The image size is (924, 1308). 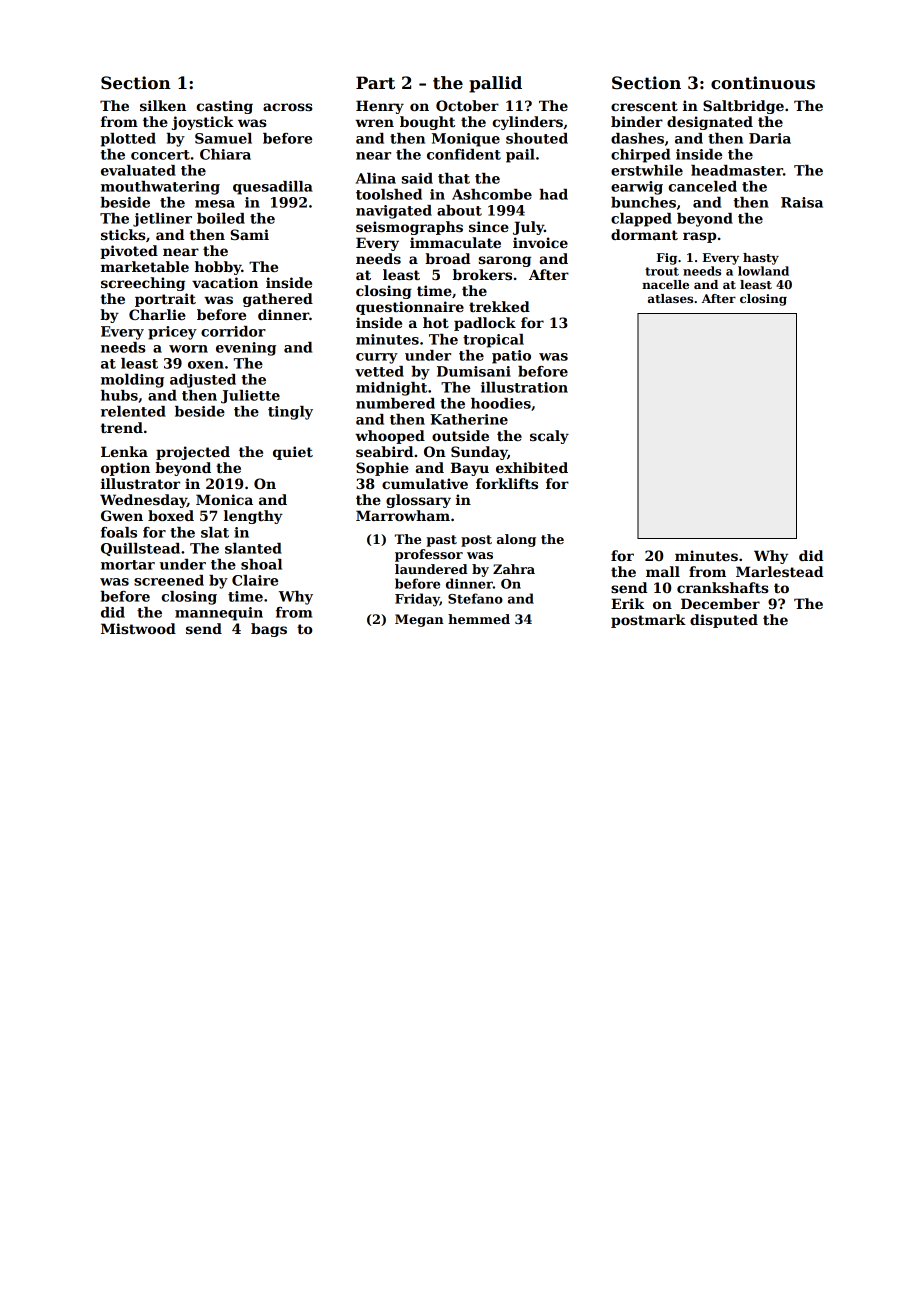 I want to click on headmaster, so click(x=737, y=170).
